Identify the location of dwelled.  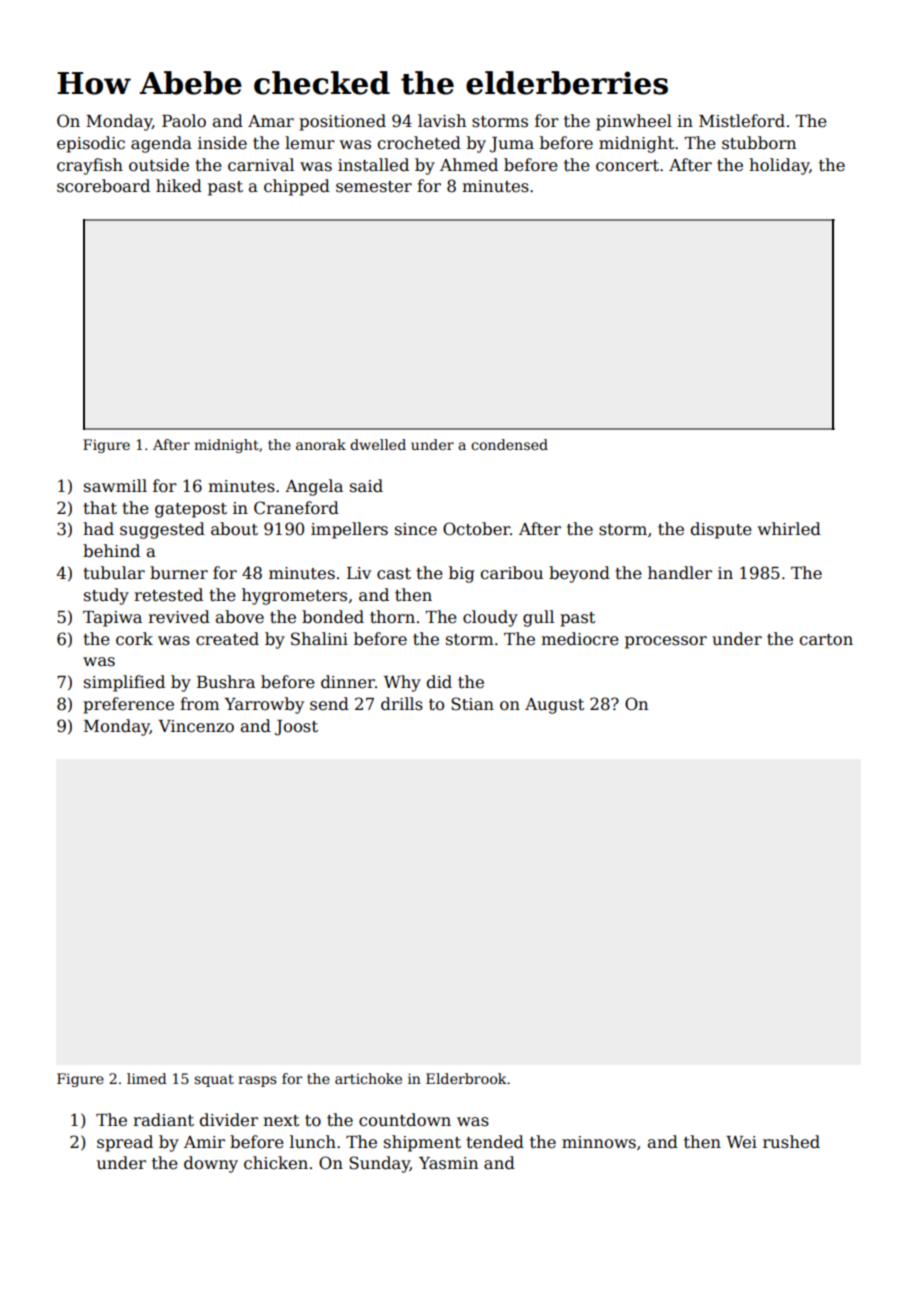
(378, 444).
